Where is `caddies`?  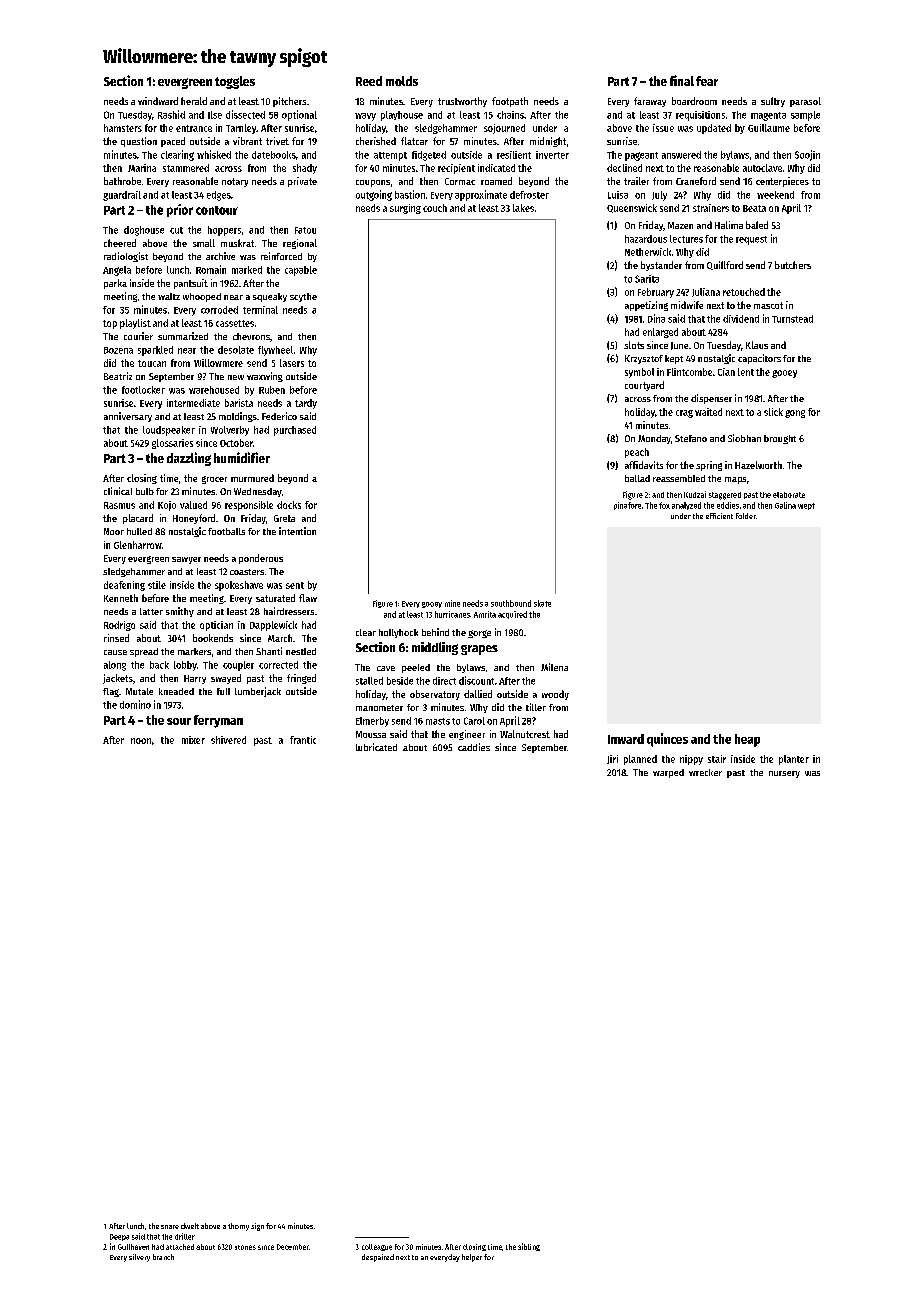
caddies is located at coordinates (474, 747).
